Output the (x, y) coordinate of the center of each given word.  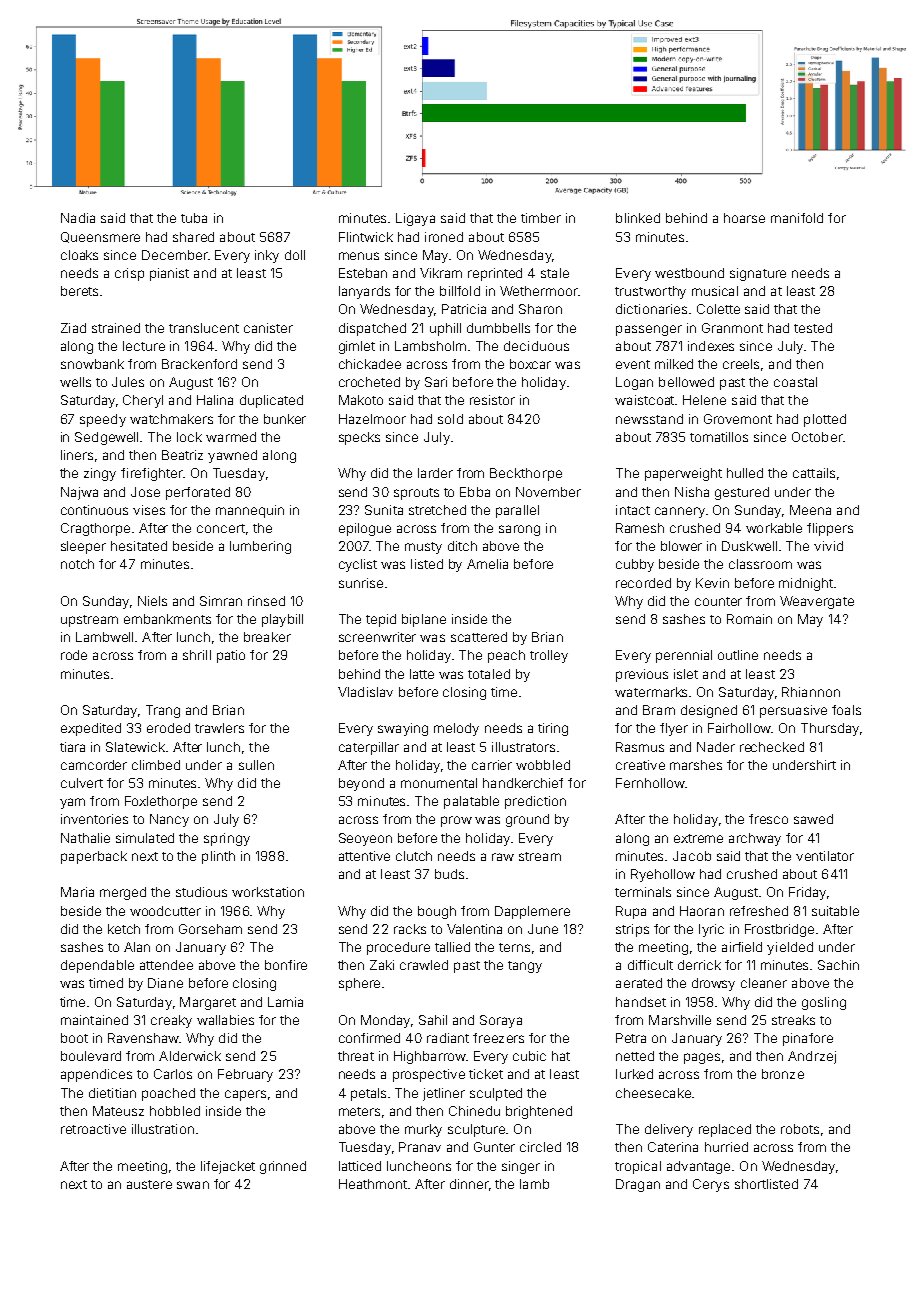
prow (456, 821)
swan (193, 1185)
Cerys (711, 1185)
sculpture (476, 1130)
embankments (167, 619)
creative (640, 765)
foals (846, 710)
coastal (795, 382)
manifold (797, 218)
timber (541, 218)
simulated (145, 838)
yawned (232, 456)
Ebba (475, 492)
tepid (381, 620)
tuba (194, 218)
